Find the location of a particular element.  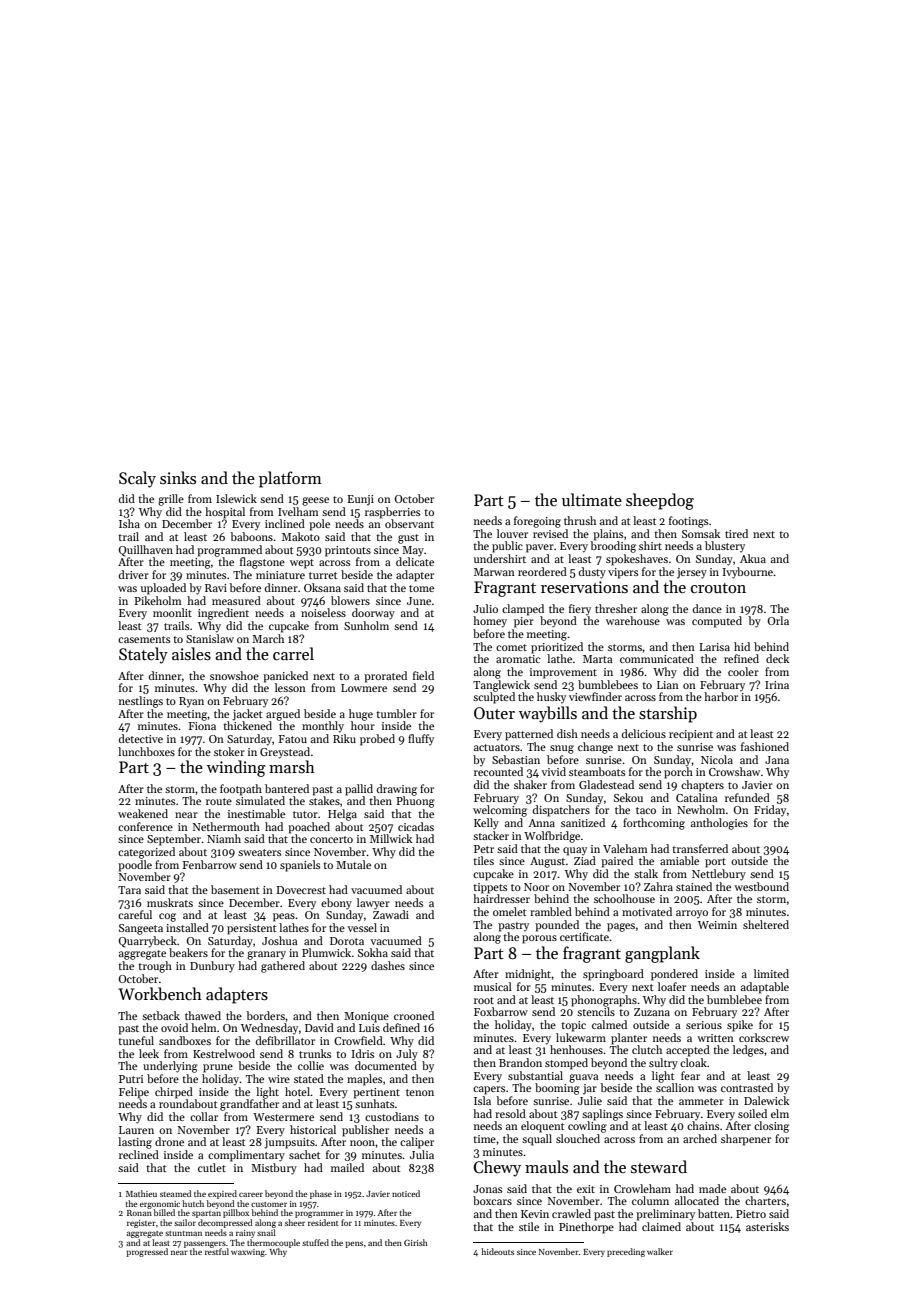

lunchboxes is located at coordinates (146, 751).
